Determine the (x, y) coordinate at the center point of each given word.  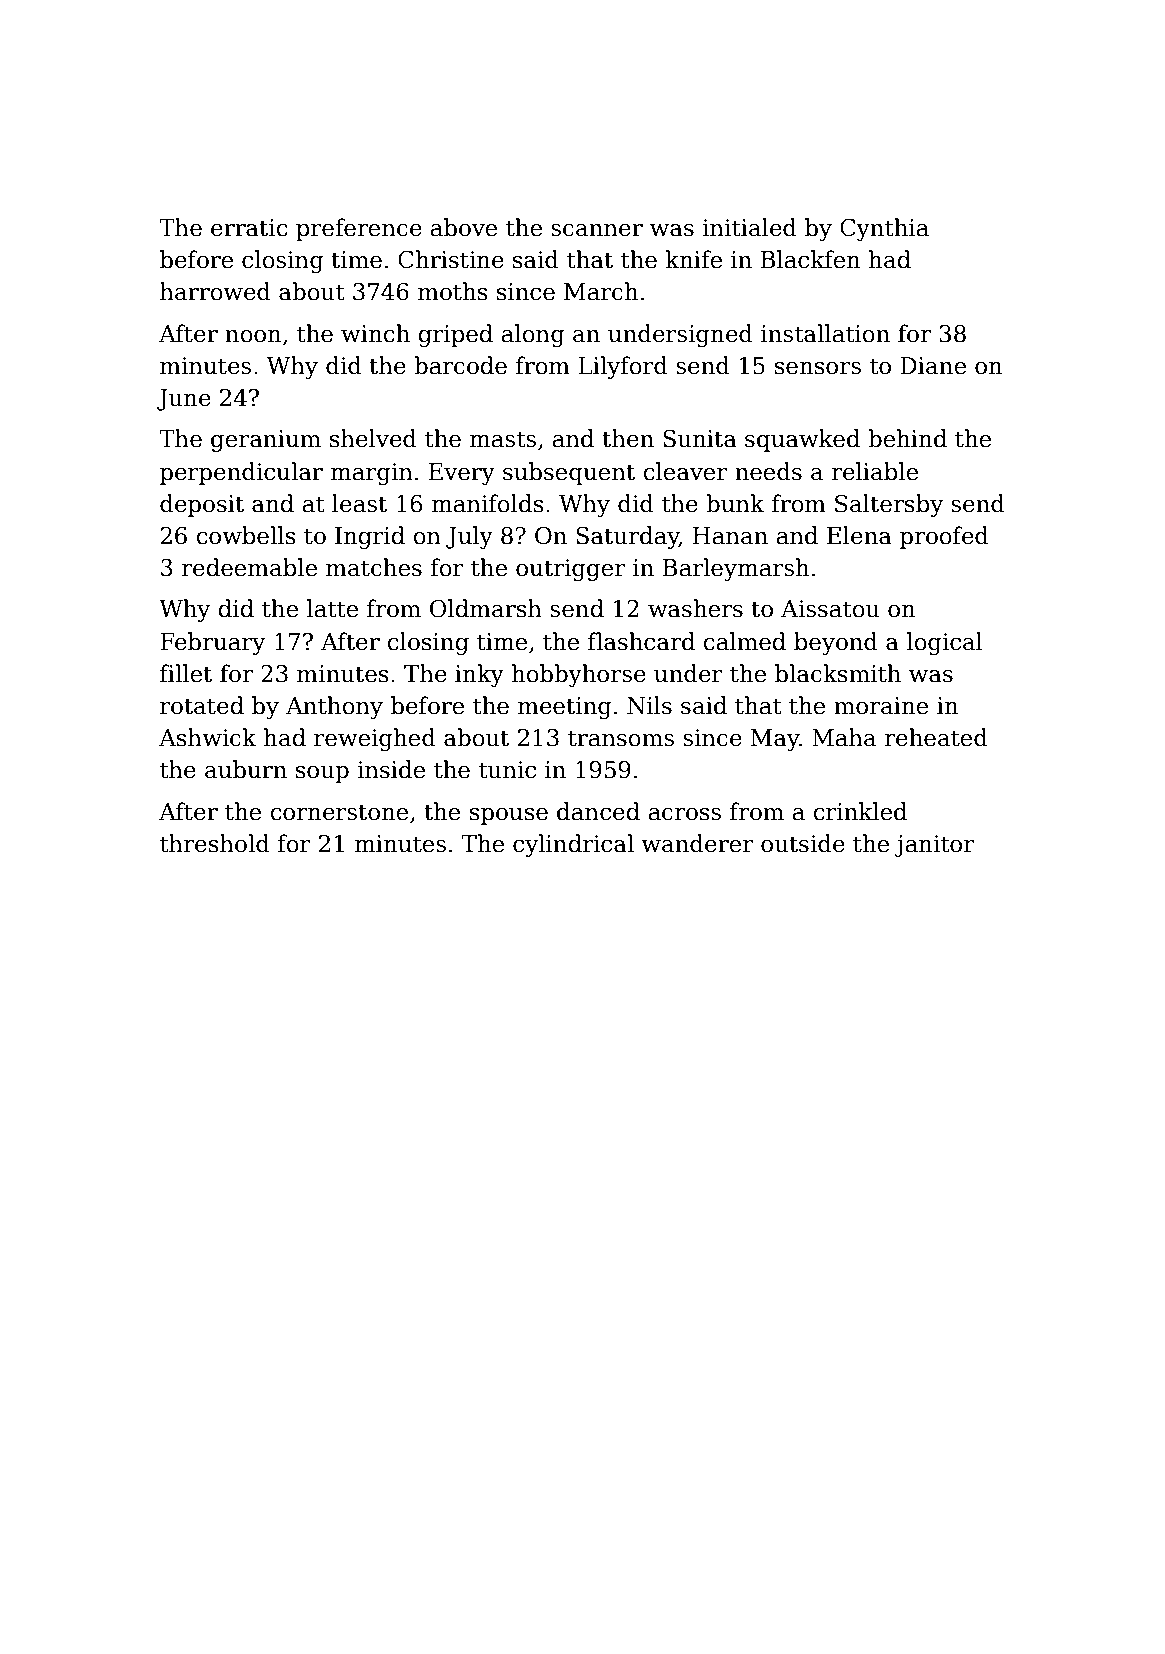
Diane (933, 366)
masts (503, 439)
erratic (249, 228)
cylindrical (573, 845)
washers (695, 608)
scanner (597, 230)
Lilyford (623, 367)
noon (253, 336)
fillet (186, 673)
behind (907, 438)
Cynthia (884, 229)
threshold (215, 843)
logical (945, 643)
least (359, 503)
